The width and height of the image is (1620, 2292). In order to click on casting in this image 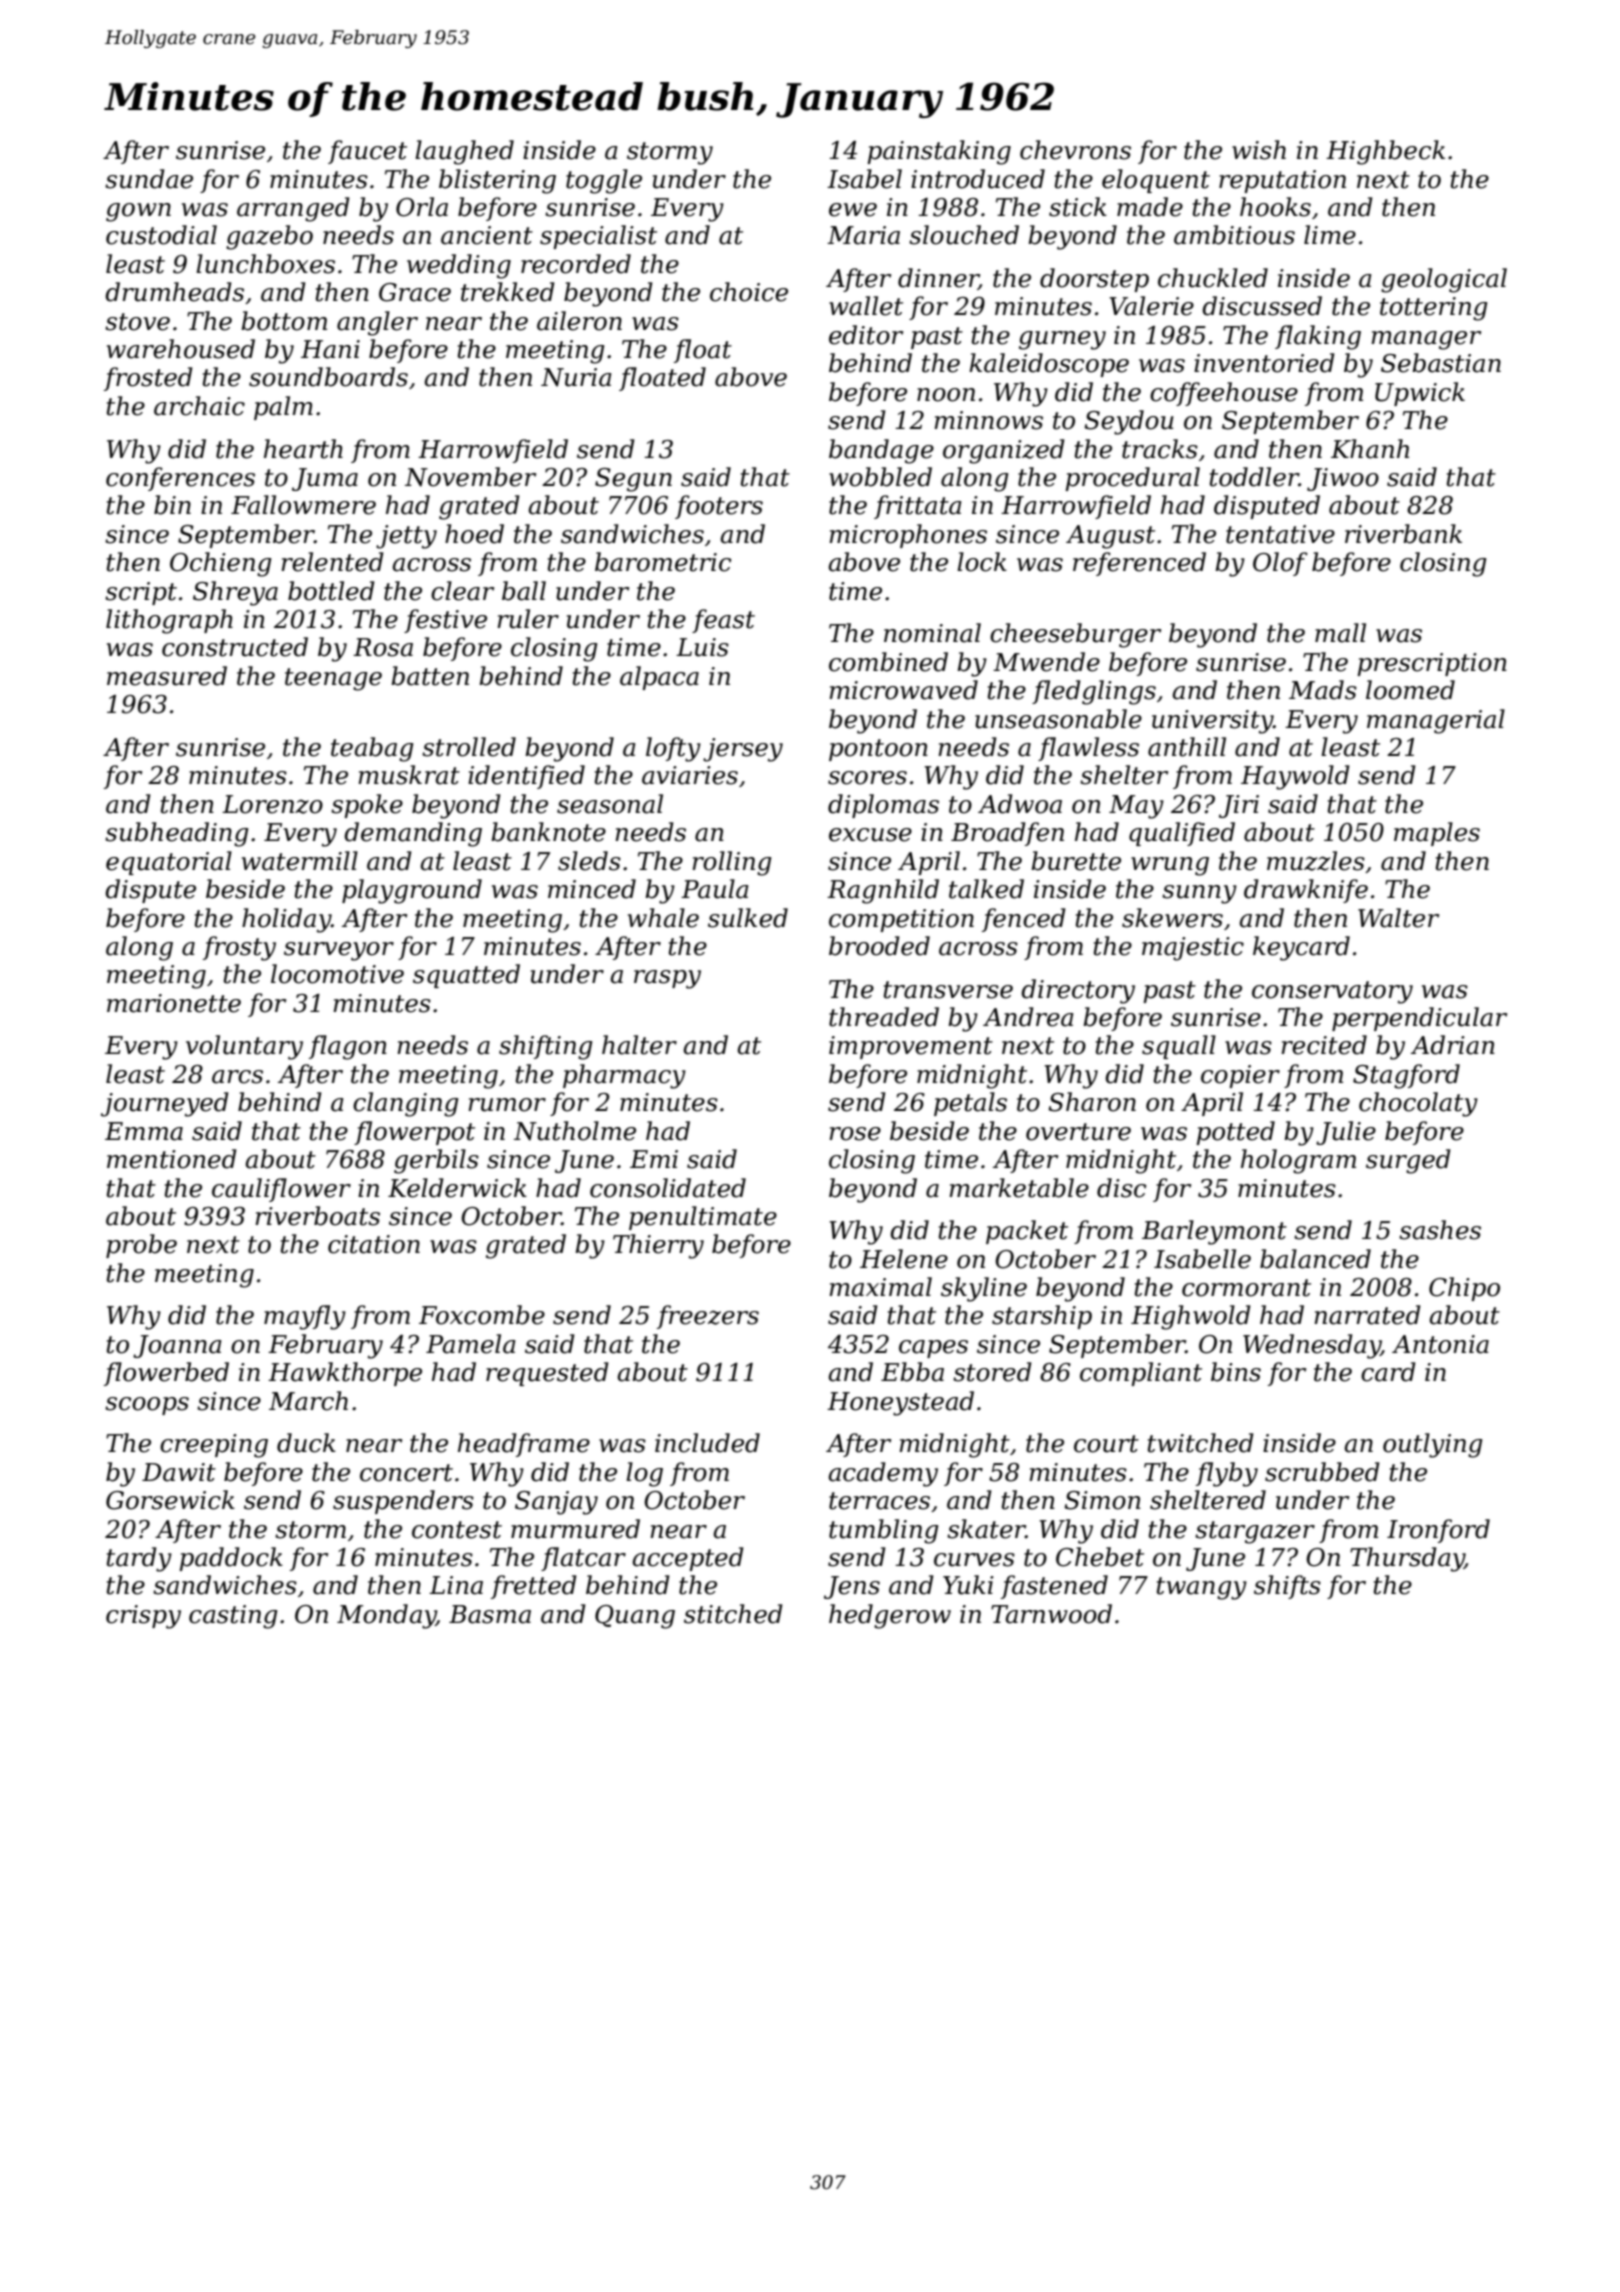, I will do `click(233, 1617)`.
